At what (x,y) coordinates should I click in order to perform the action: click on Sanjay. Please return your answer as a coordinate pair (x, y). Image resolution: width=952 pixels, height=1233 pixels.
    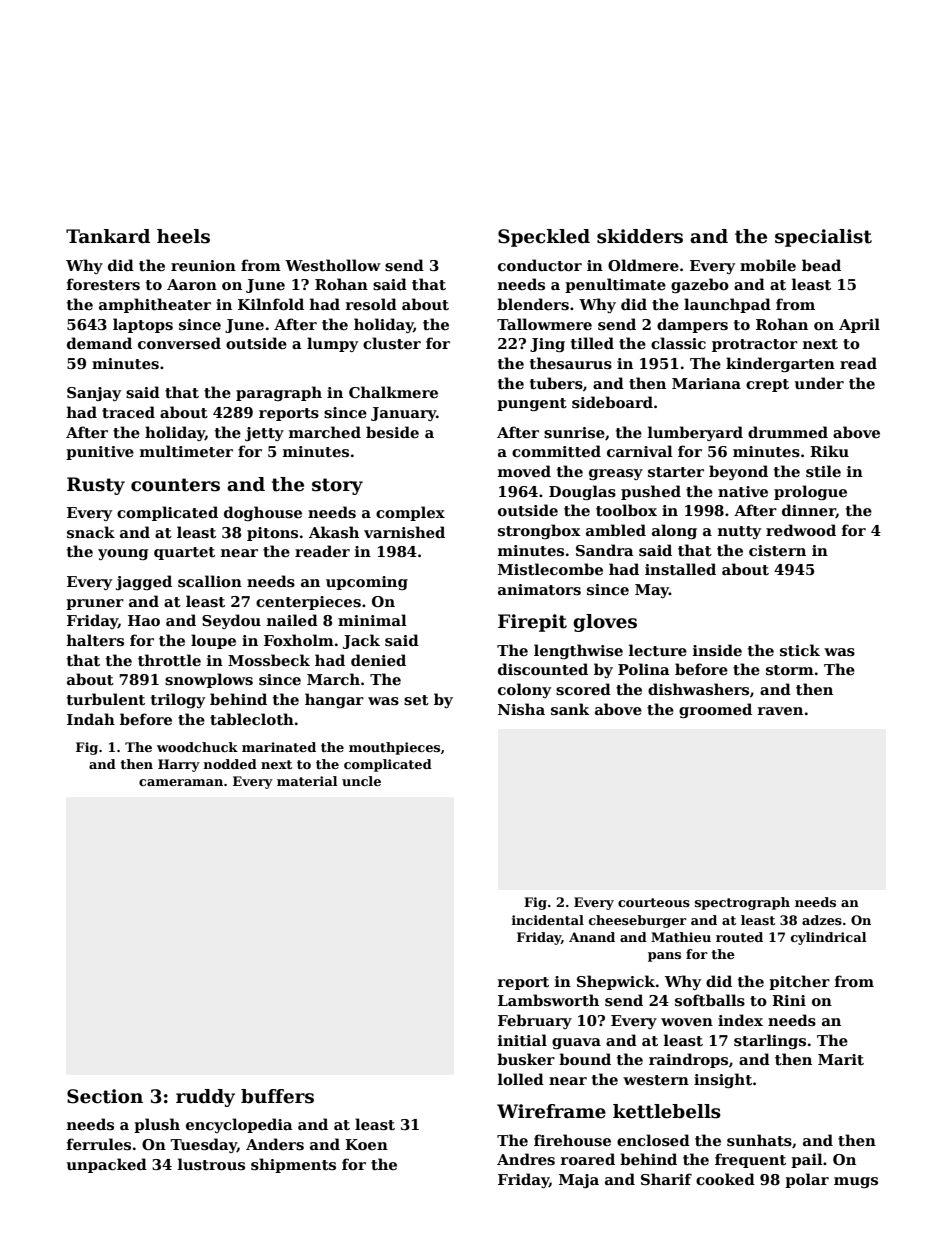
    Looking at the image, I should click on (94, 394).
